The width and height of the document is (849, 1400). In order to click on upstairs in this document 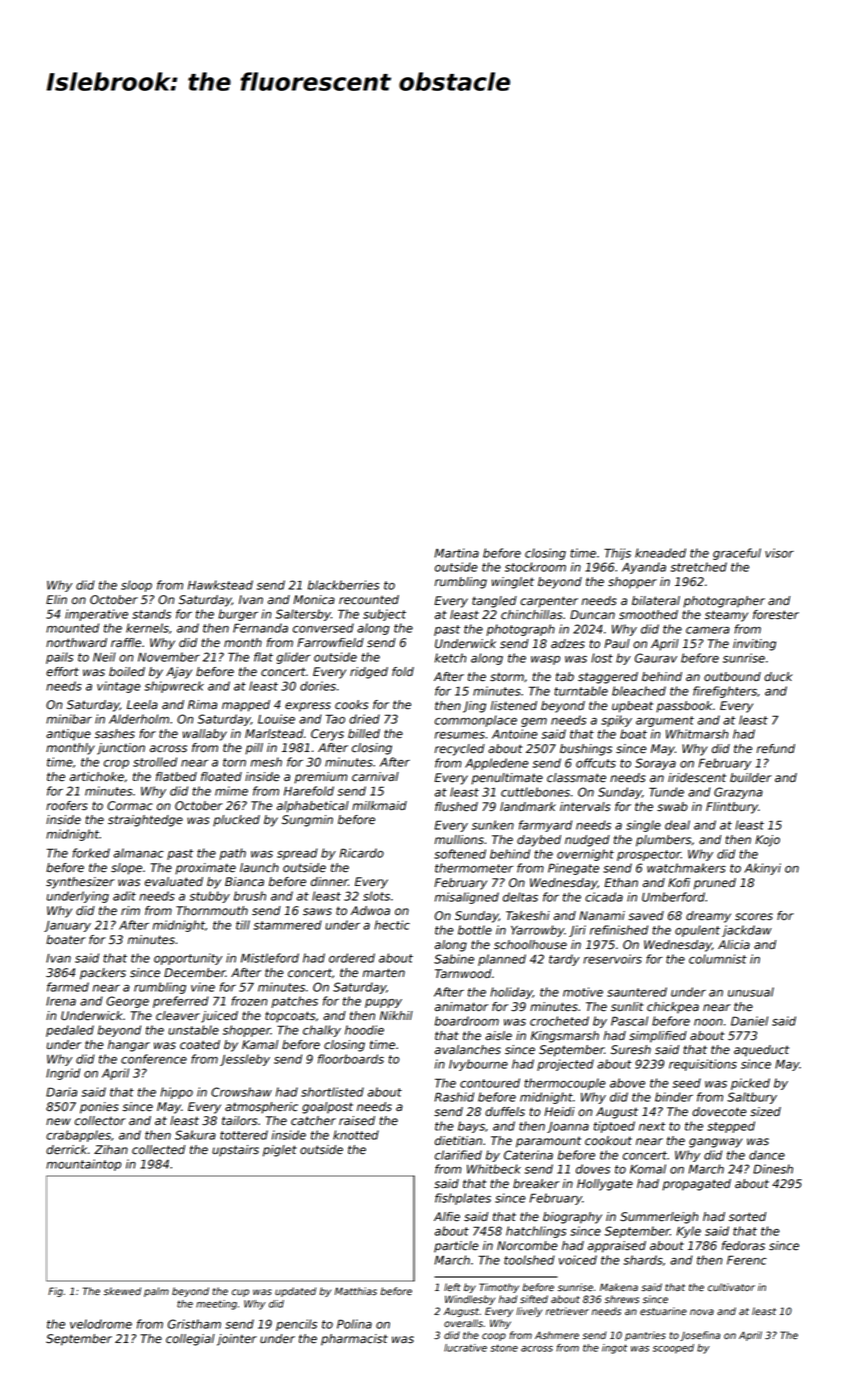, I will do `click(235, 1151)`.
